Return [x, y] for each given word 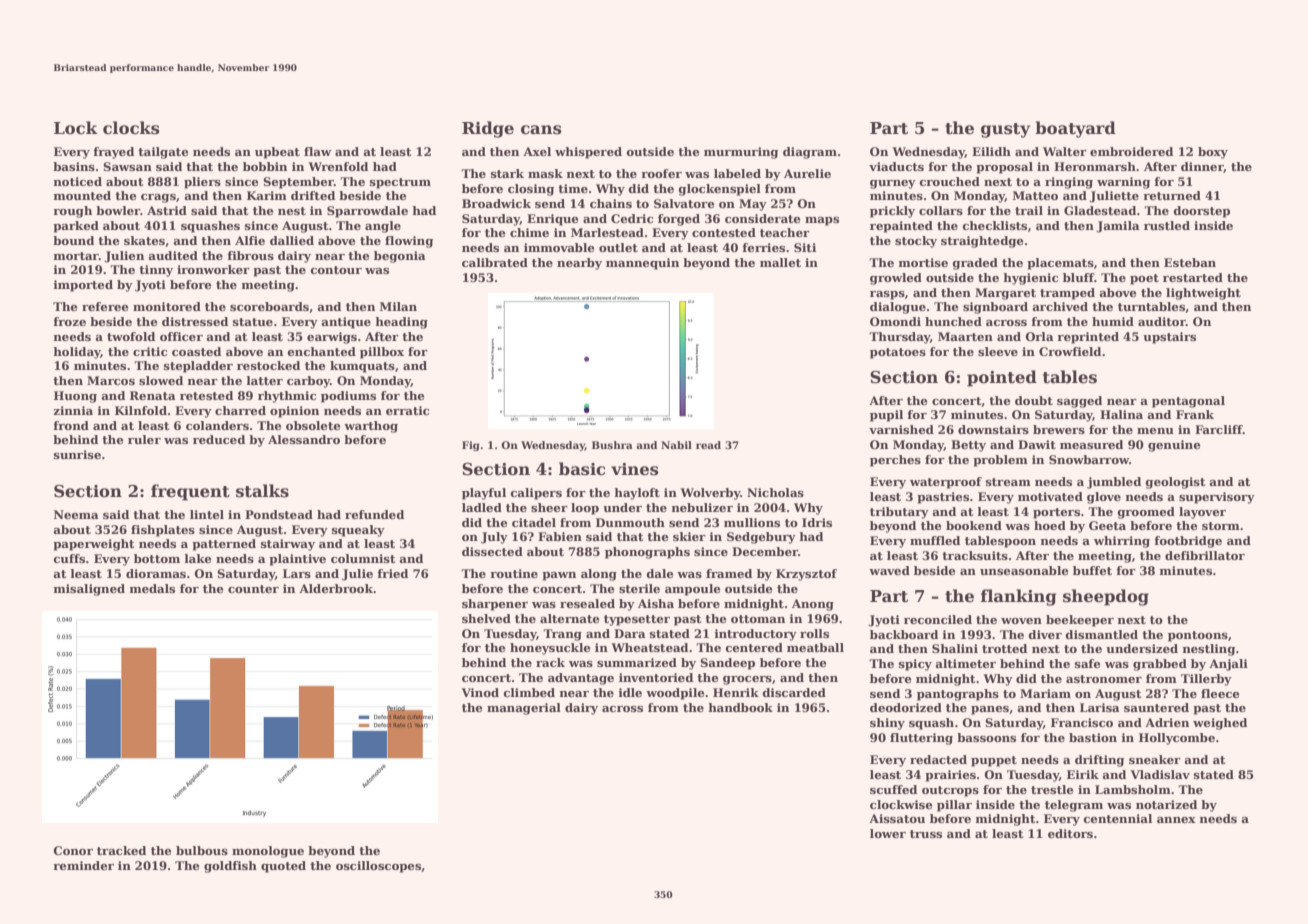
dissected [492, 551]
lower [888, 833]
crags [158, 198]
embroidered [1131, 151]
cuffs [69, 558]
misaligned [89, 590]
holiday [77, 353]
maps [822, 221]
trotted [1004, 648]
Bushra [612, 445]
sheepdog [1106, 597]
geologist [1175, 483]
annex [1176, 820]
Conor [73, 850]
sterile [639, 588]
